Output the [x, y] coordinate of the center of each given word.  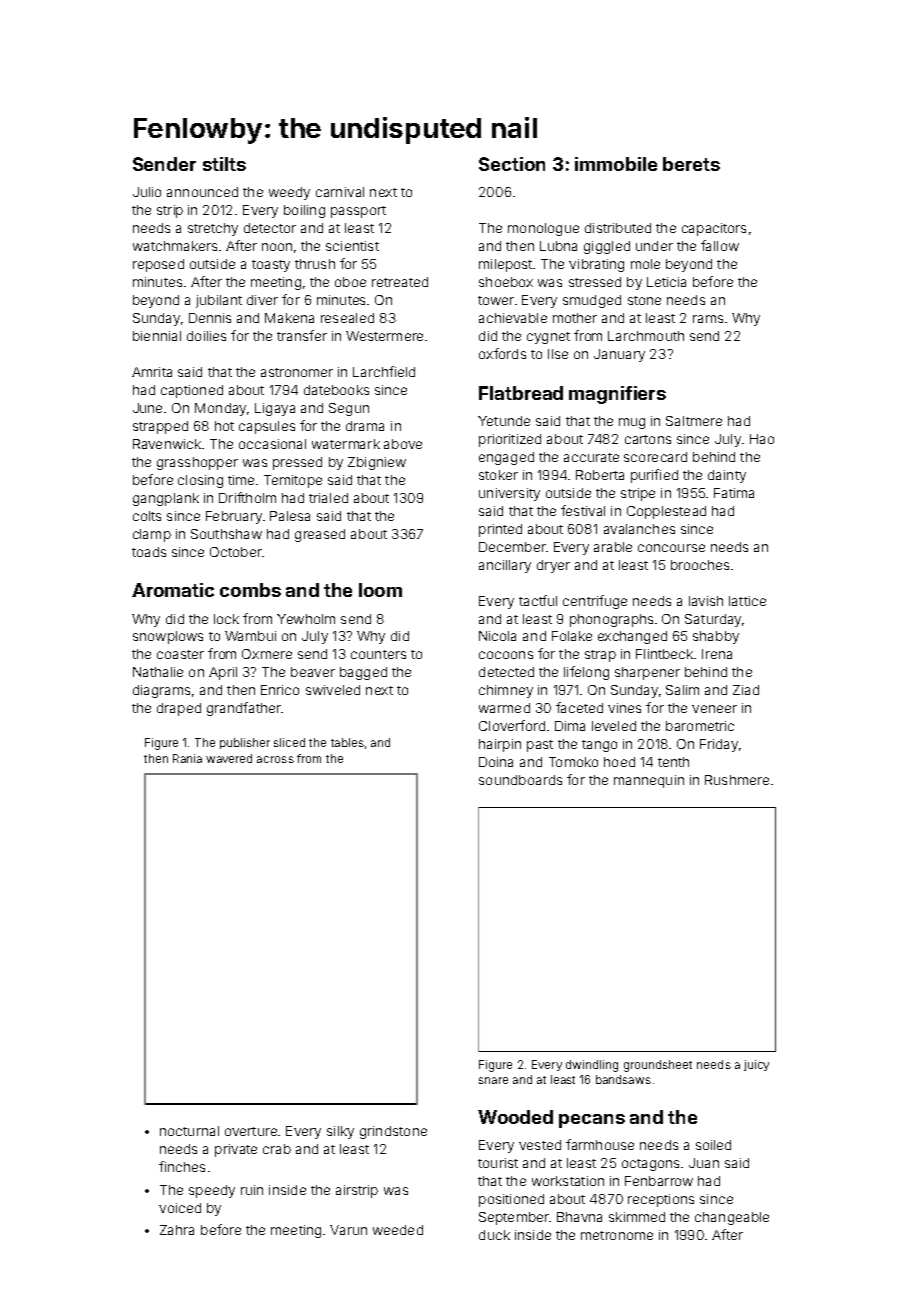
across [275, 759]
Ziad [746, 690]
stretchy [213, 229]
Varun [348, 1230]
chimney [506, 691]
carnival [340, 192]
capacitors [714, 229]
